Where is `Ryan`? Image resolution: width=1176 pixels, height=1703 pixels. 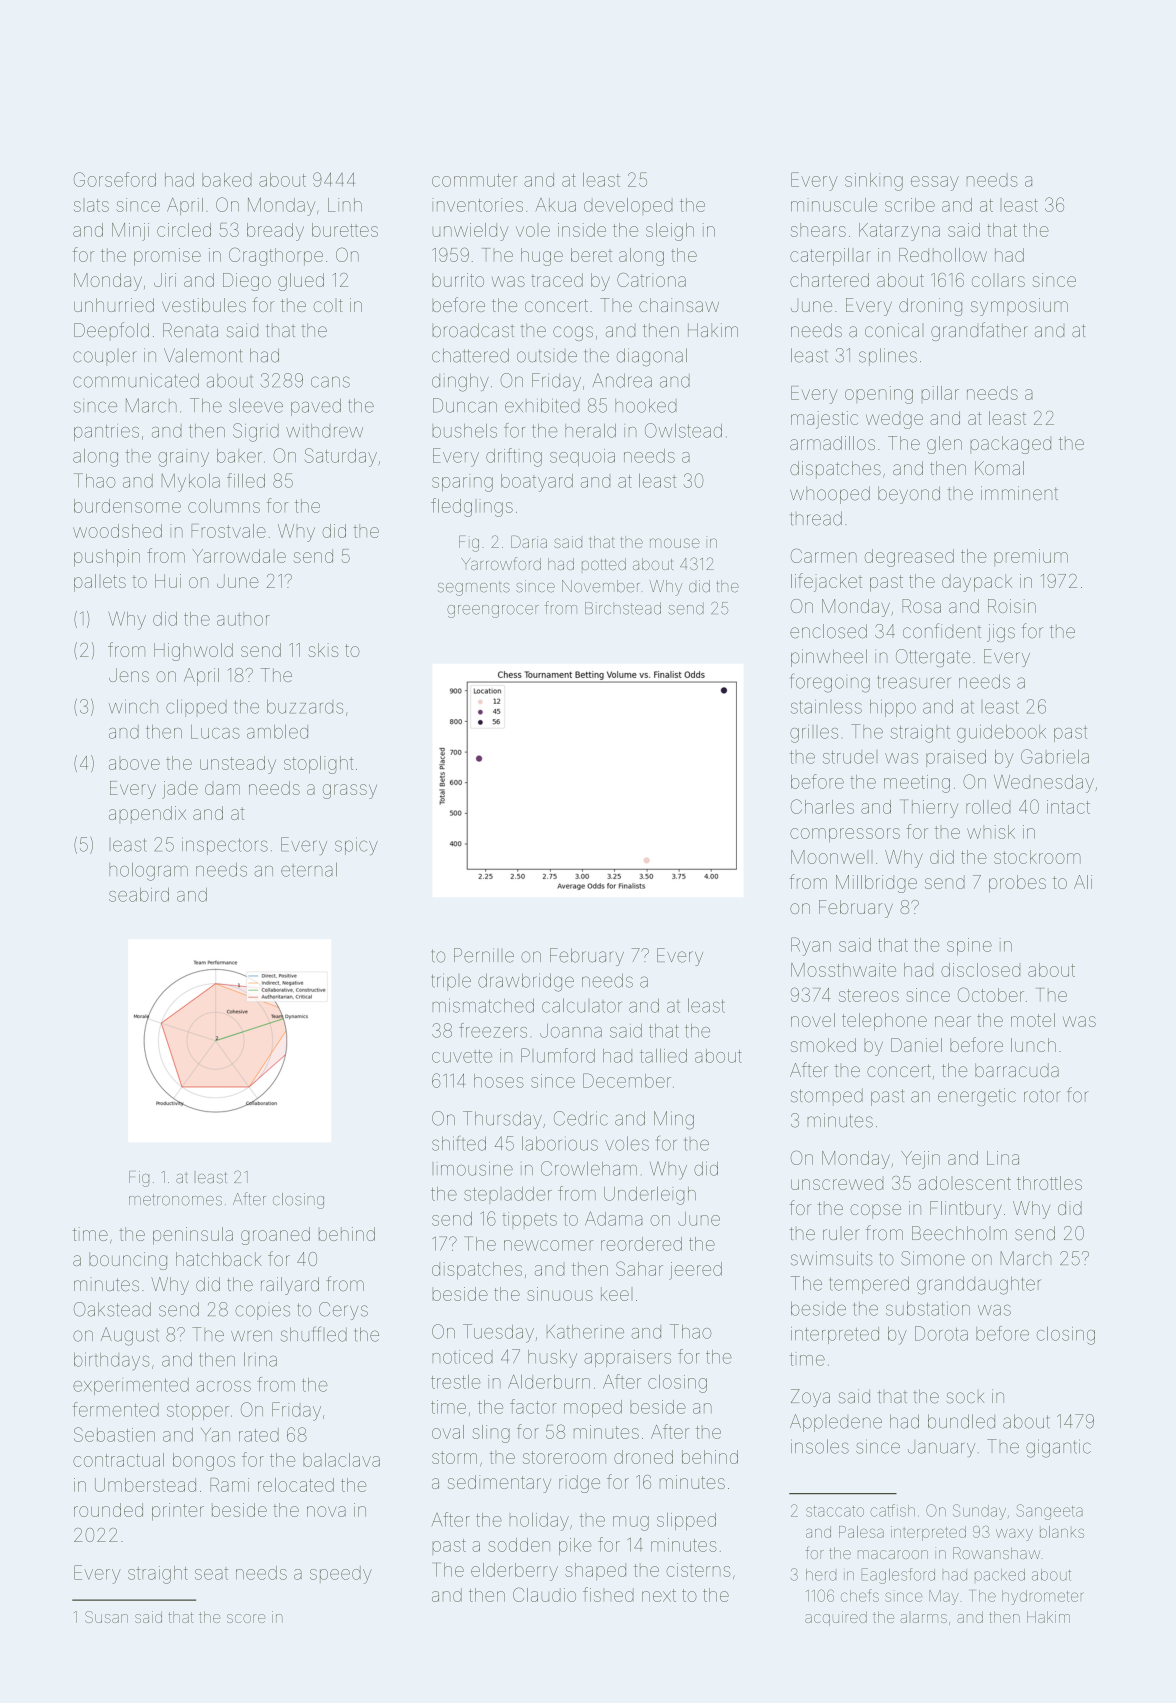
Ryan is located at coordinates (811, 946).
